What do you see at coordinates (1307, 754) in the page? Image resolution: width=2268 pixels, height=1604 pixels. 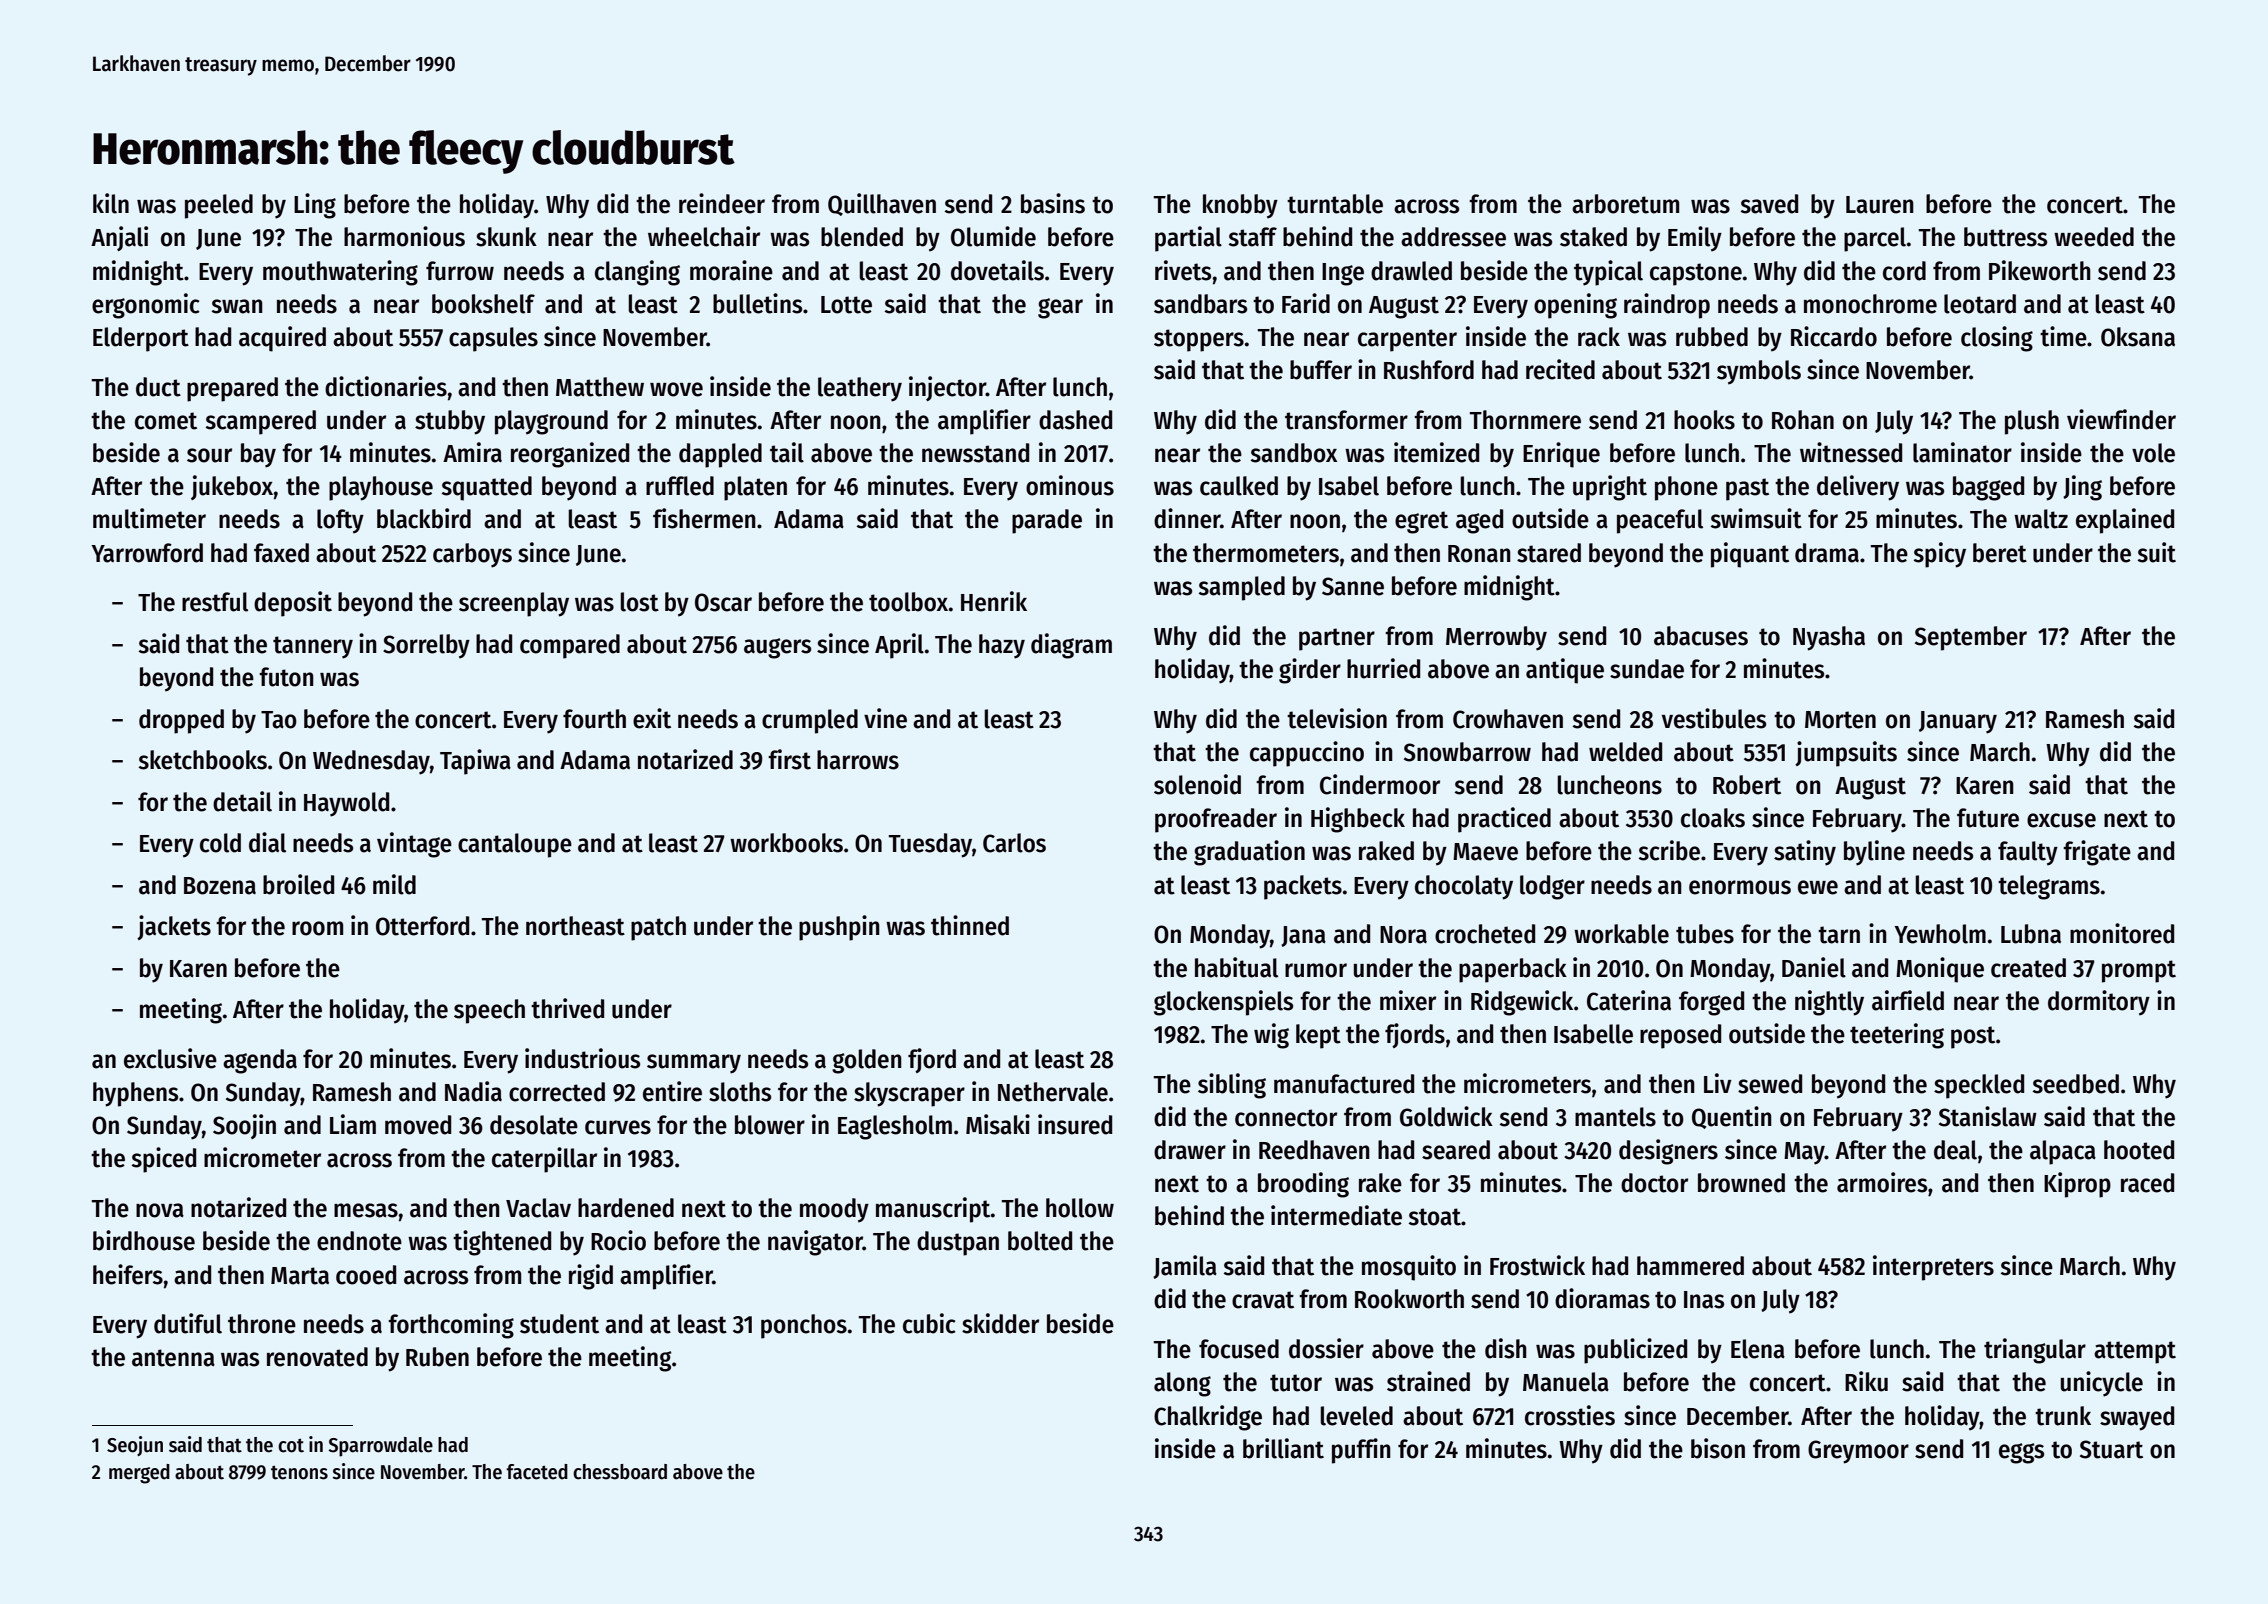 I see `cappuccino` at bounding box center [1307, 754].
